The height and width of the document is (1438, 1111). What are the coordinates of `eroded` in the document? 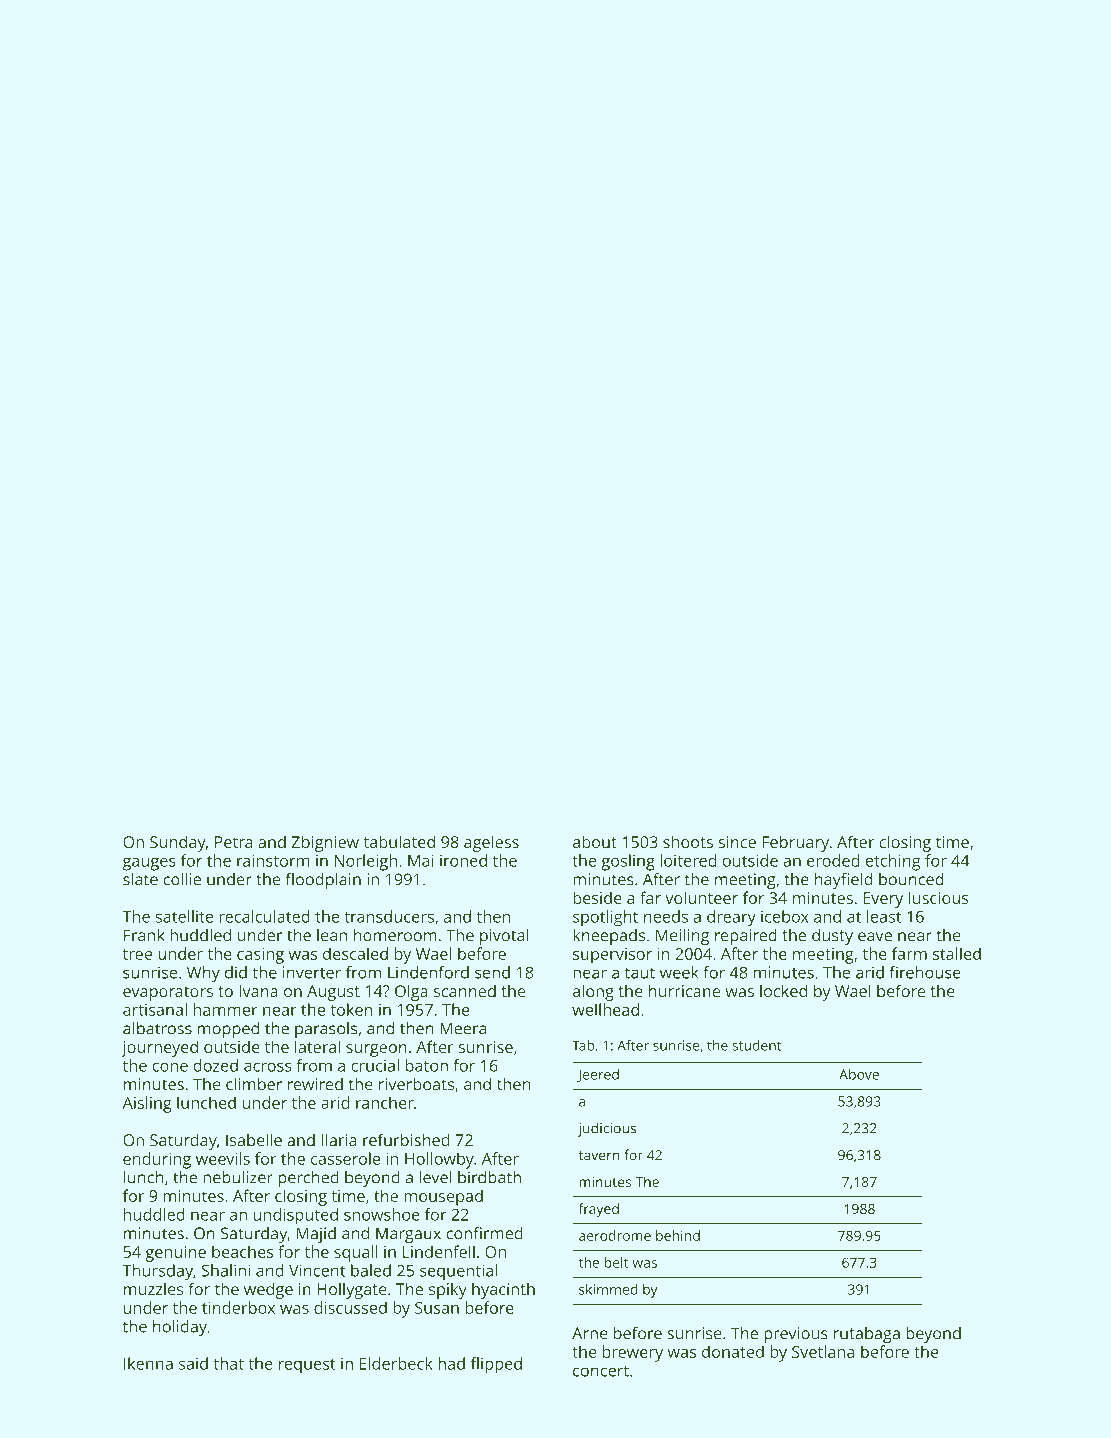 It's located at (833, 860).
